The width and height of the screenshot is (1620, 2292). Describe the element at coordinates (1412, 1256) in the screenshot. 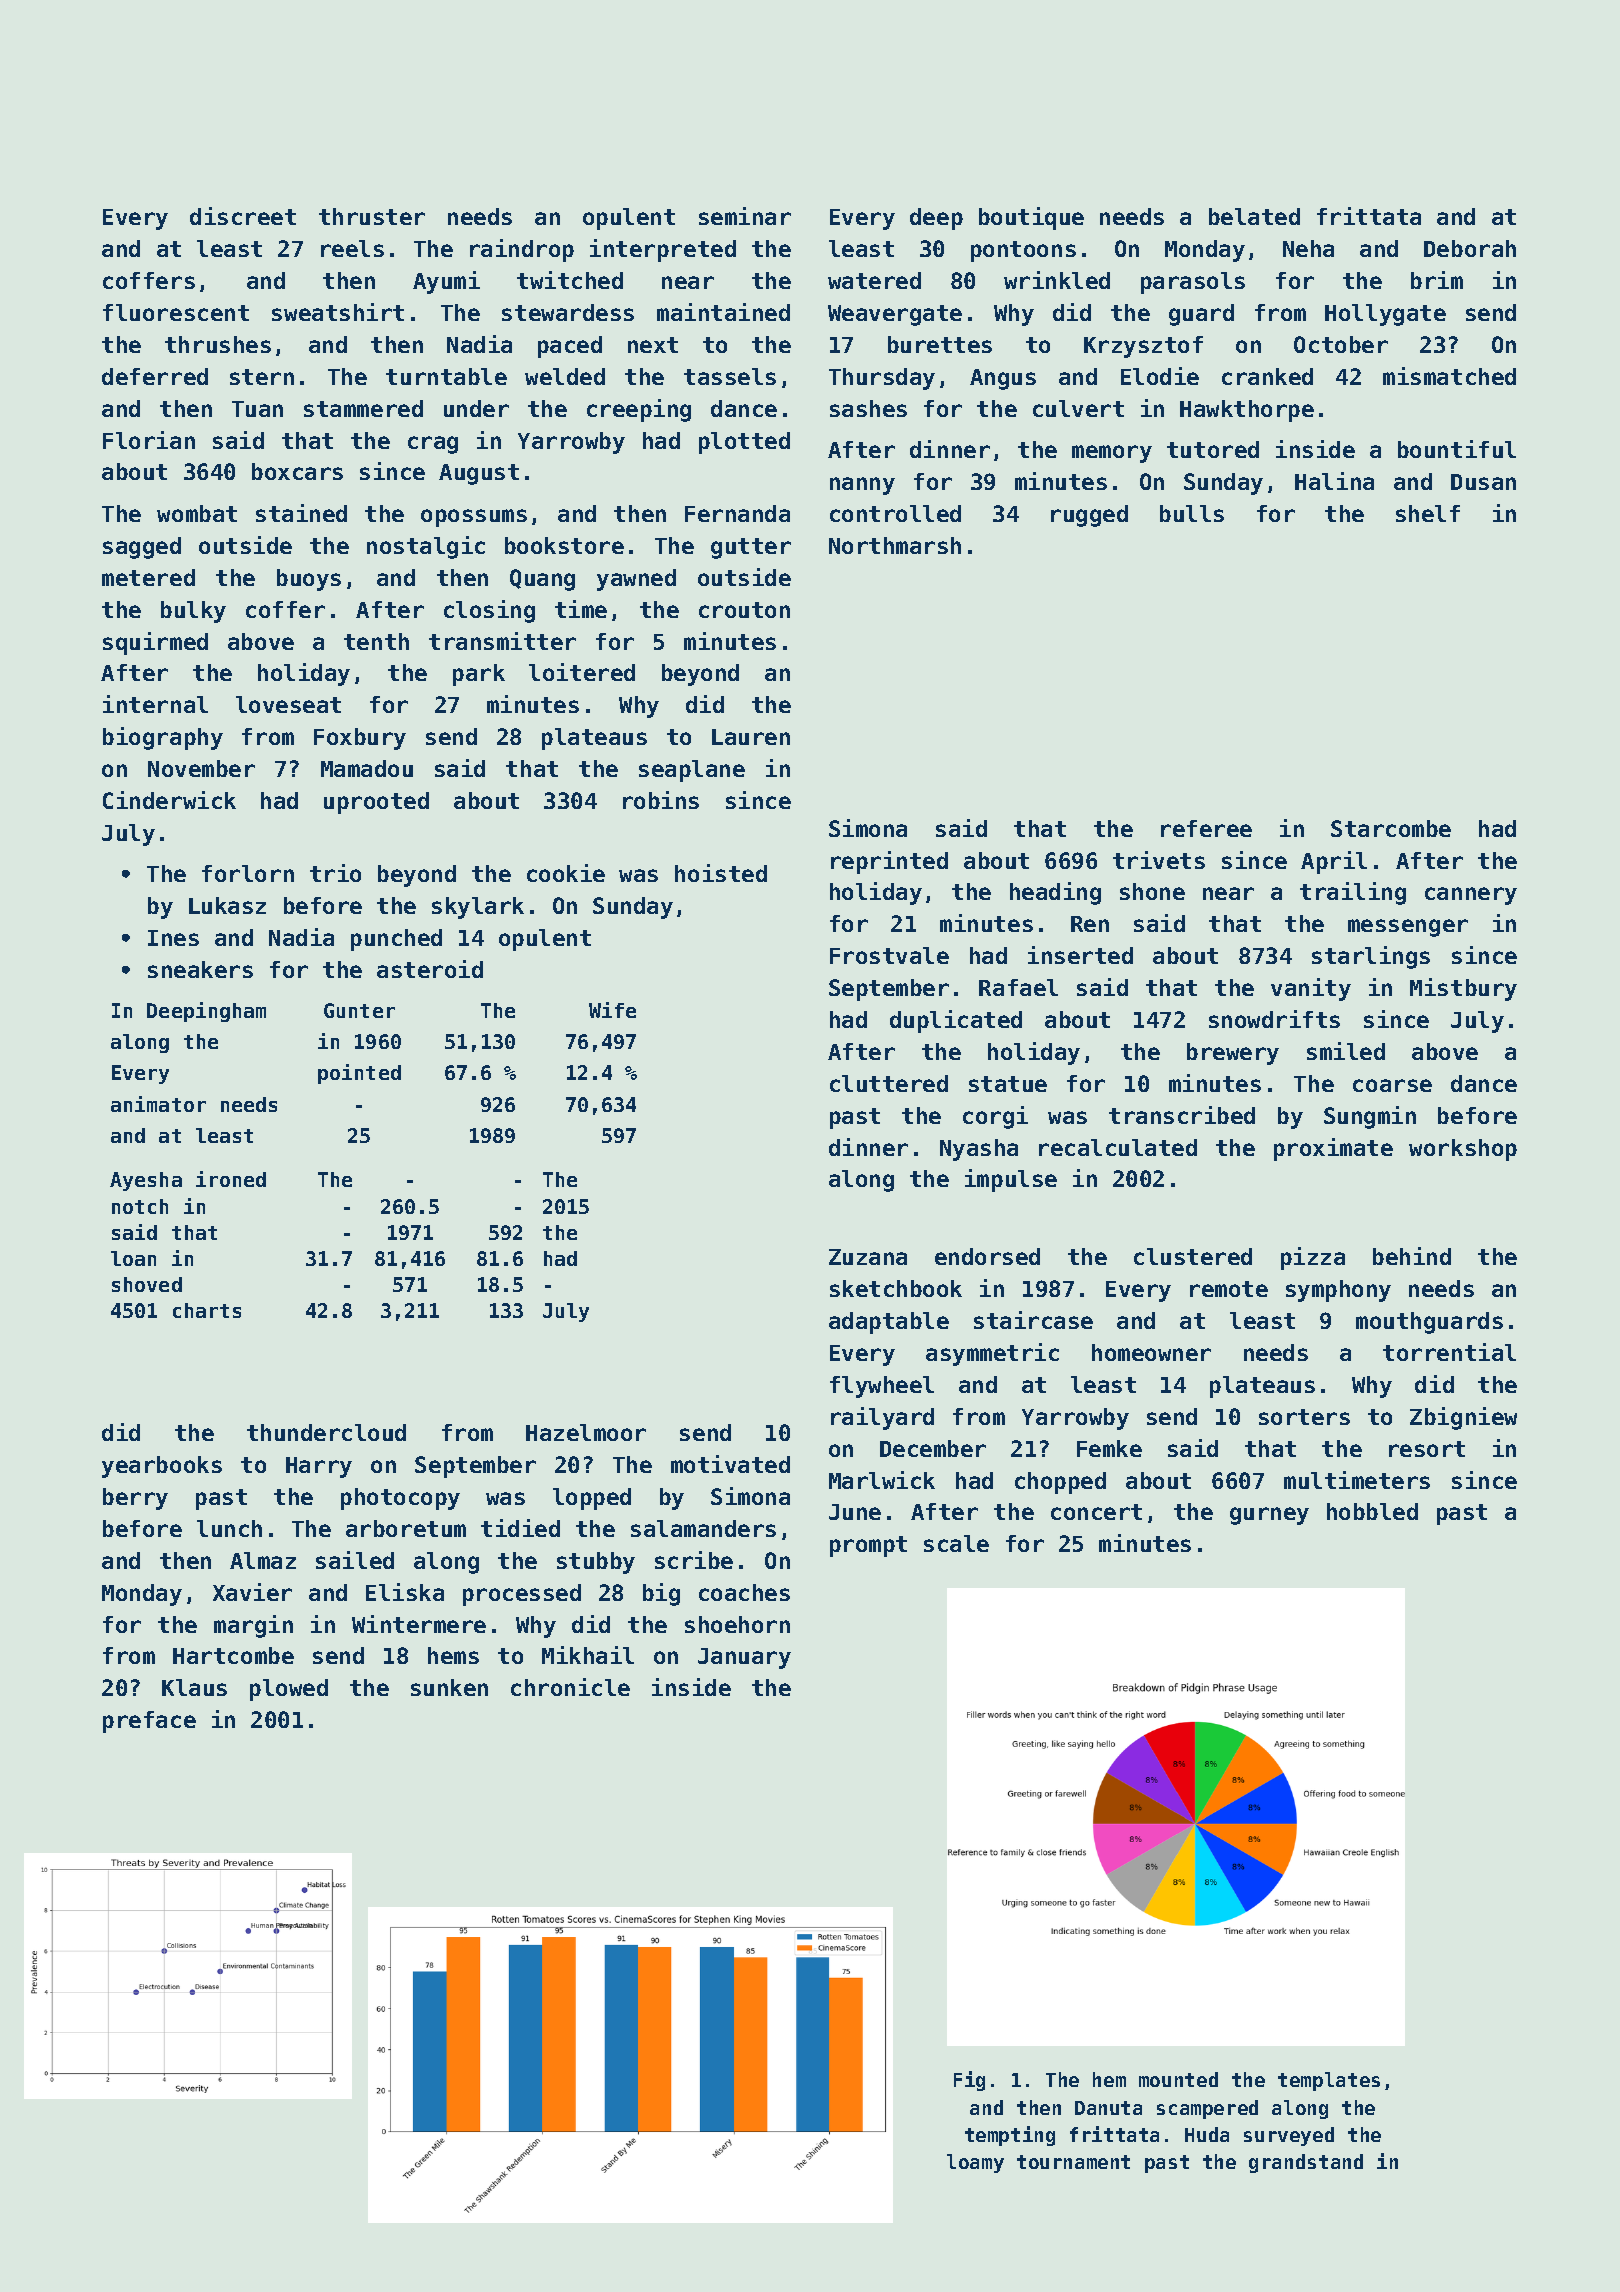

I see `behind` at that location.
